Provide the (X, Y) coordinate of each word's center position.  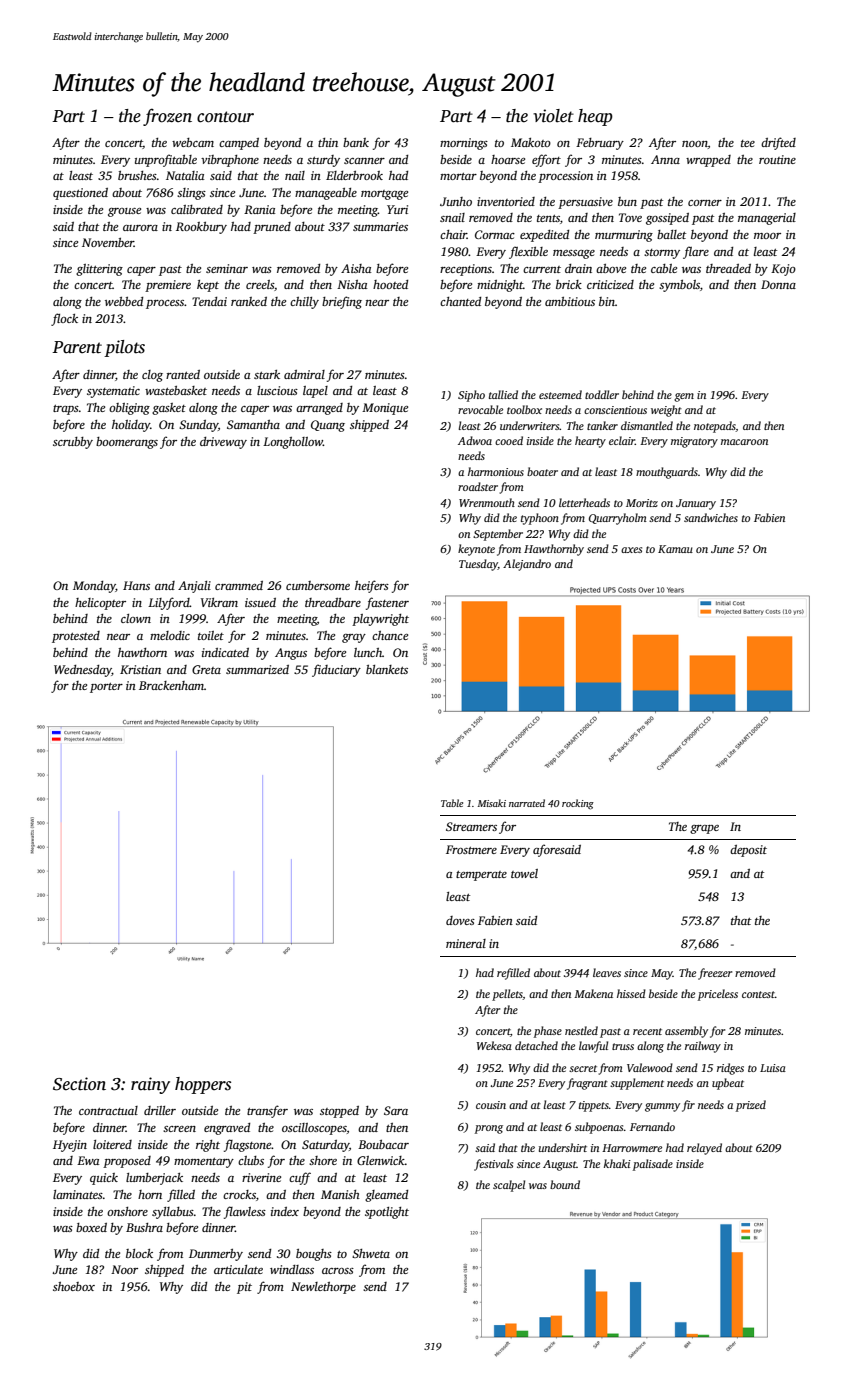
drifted (778, 143)
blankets (387, 669)
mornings (464, 144)
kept (208, 286)
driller (160, 1110)
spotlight (387, 1213)
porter (106, 688)
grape (704, 829)
